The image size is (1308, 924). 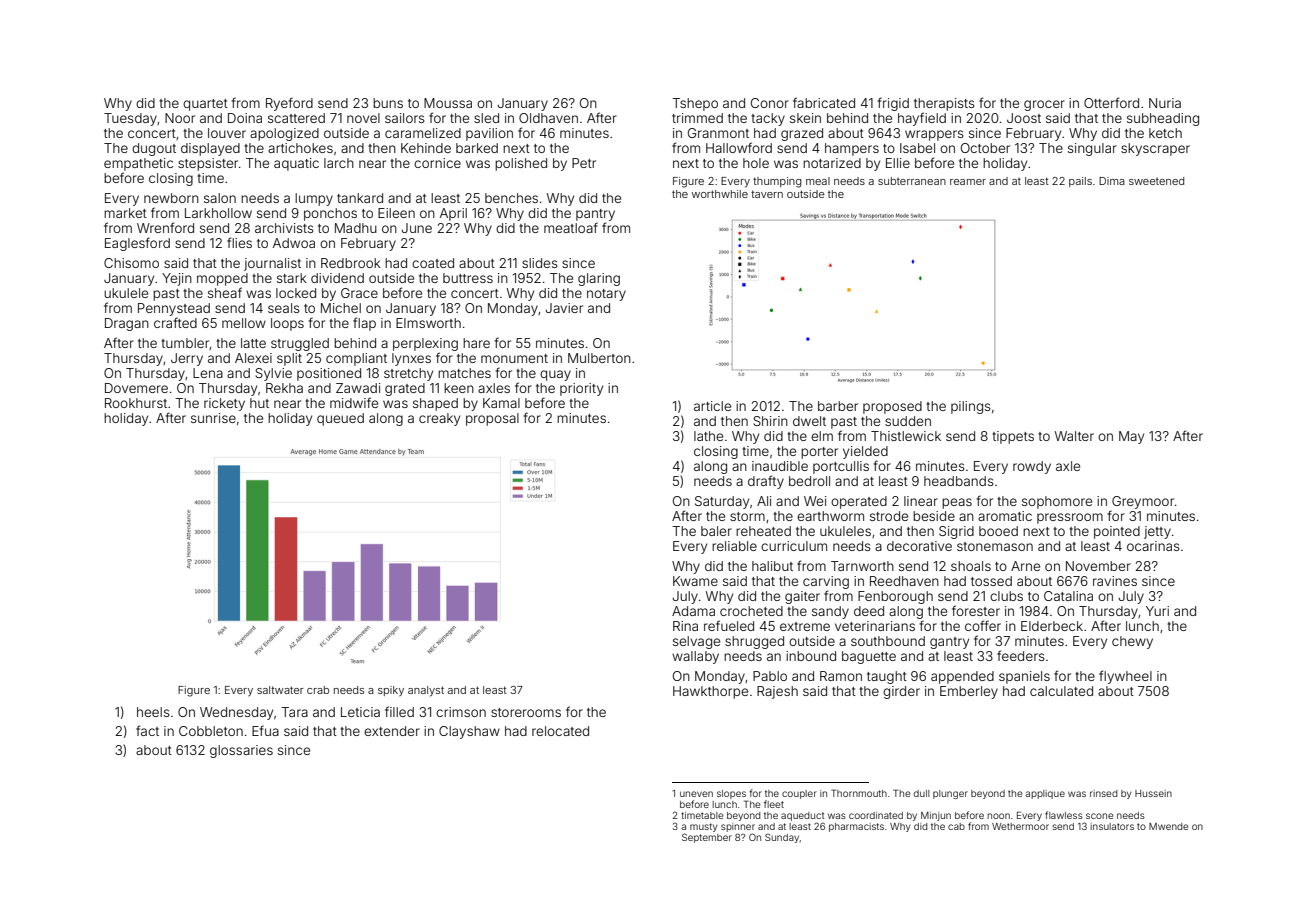 I want to click on Tshepo, so click(x=695, y=104).
